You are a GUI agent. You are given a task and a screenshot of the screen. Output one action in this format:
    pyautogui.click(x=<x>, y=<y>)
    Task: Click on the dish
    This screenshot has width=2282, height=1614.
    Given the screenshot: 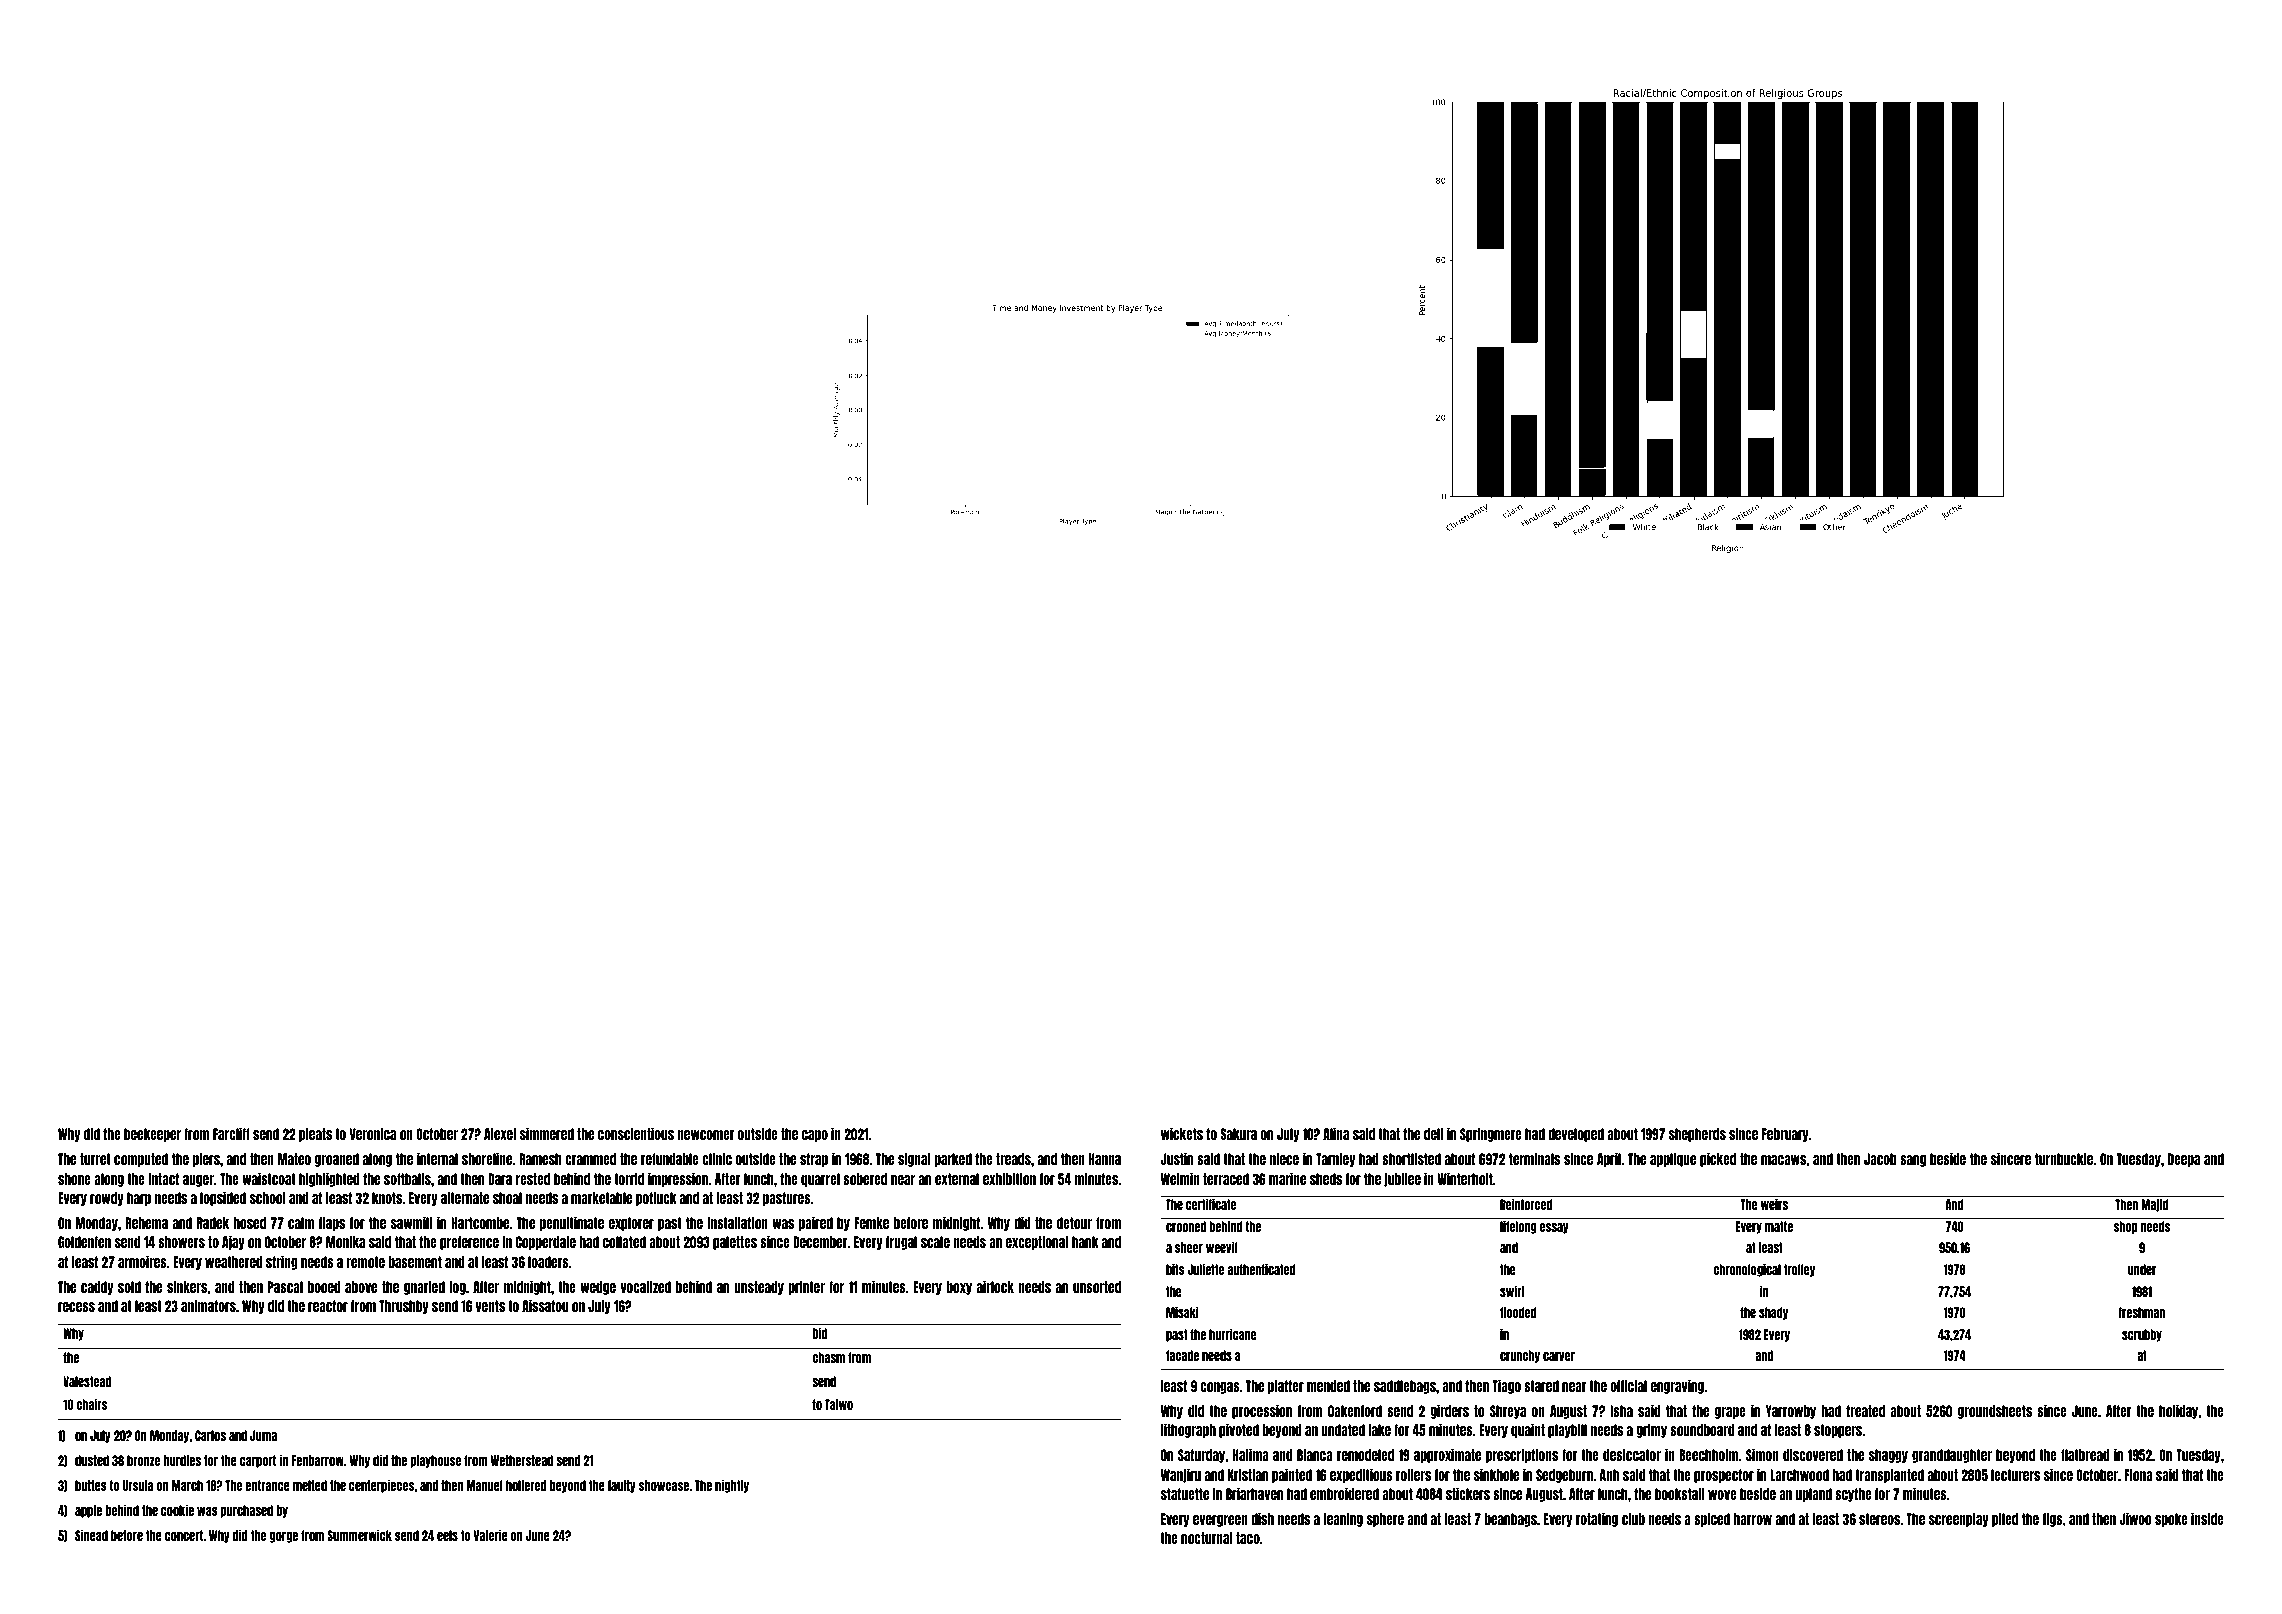 What is the action you would take?
    pyautogui.click(x=1262, y=1518)
